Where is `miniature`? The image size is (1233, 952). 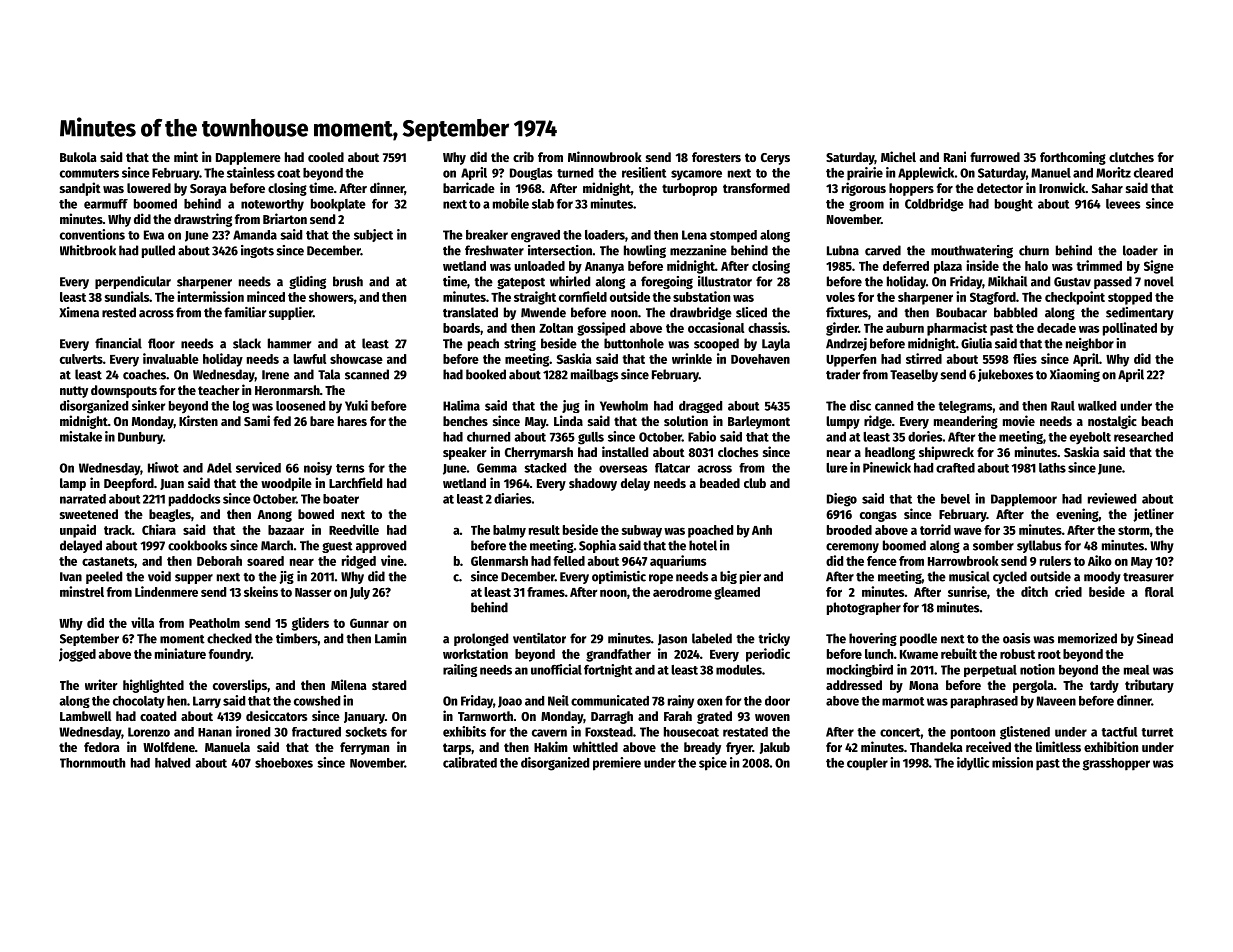
miniature is located at coordinates (180, 653).
